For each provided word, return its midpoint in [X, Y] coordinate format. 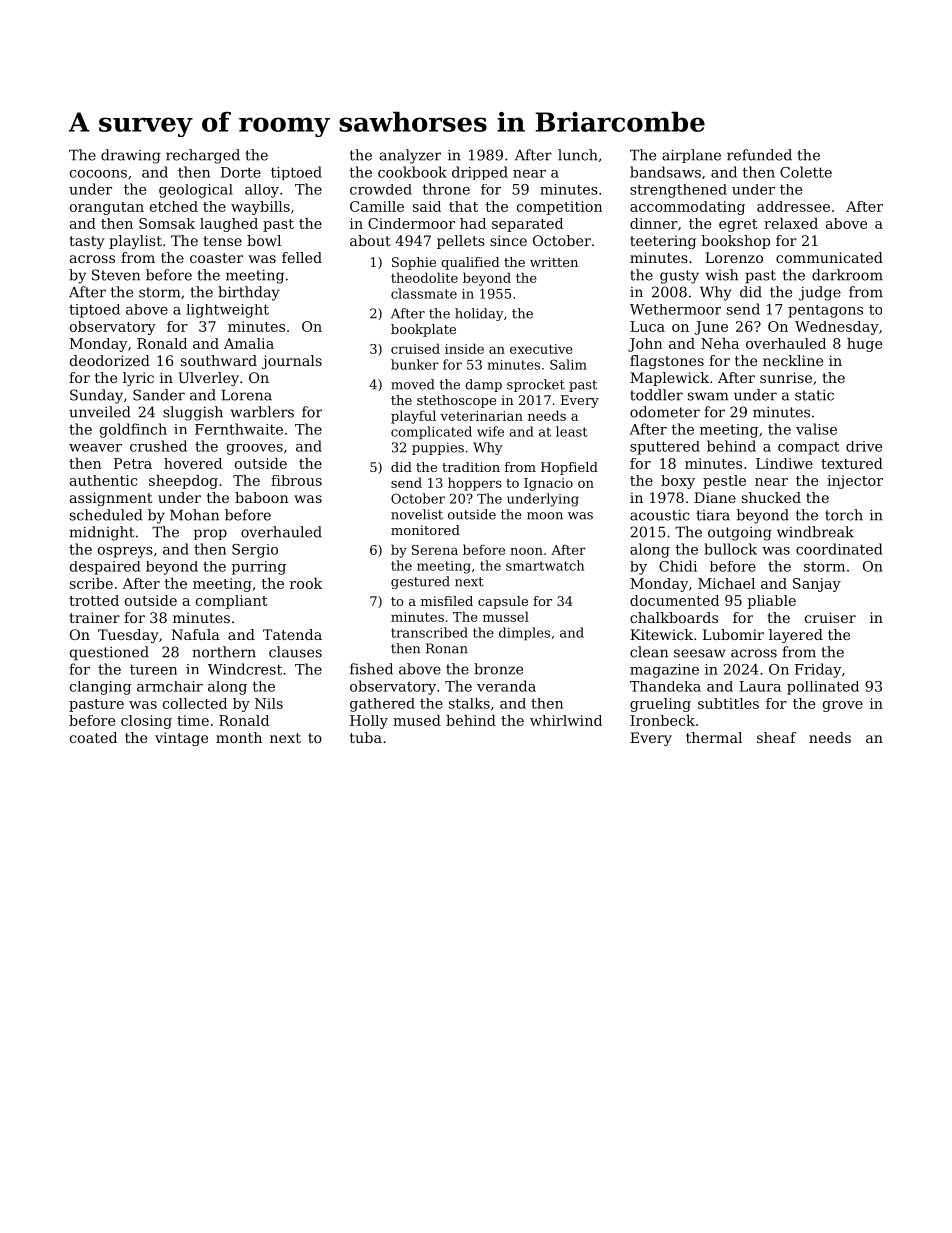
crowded [381, 189]
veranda [506, 686]
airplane [691, 156]
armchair [170, 686]
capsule [503, 602]
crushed [158, 446]
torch [844, 515]
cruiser [830, 617]
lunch [578, 155]
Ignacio [548, 484]
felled [302, 257]
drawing [131, 156]
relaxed [791, 223]
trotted [94, 600]
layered [796, 636]
